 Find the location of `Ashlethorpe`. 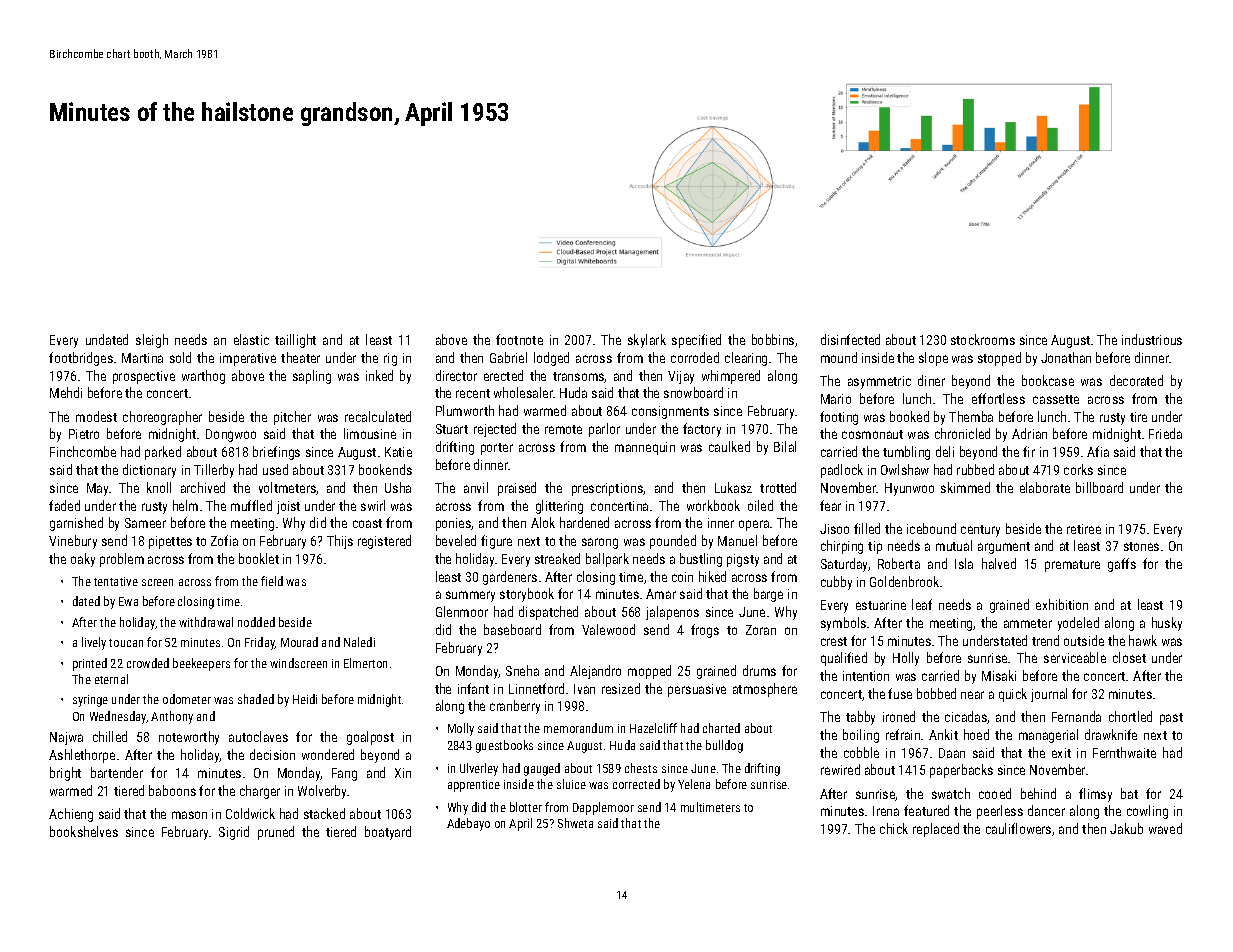

Ashlethorpe is located at coordinates (82, 756).
